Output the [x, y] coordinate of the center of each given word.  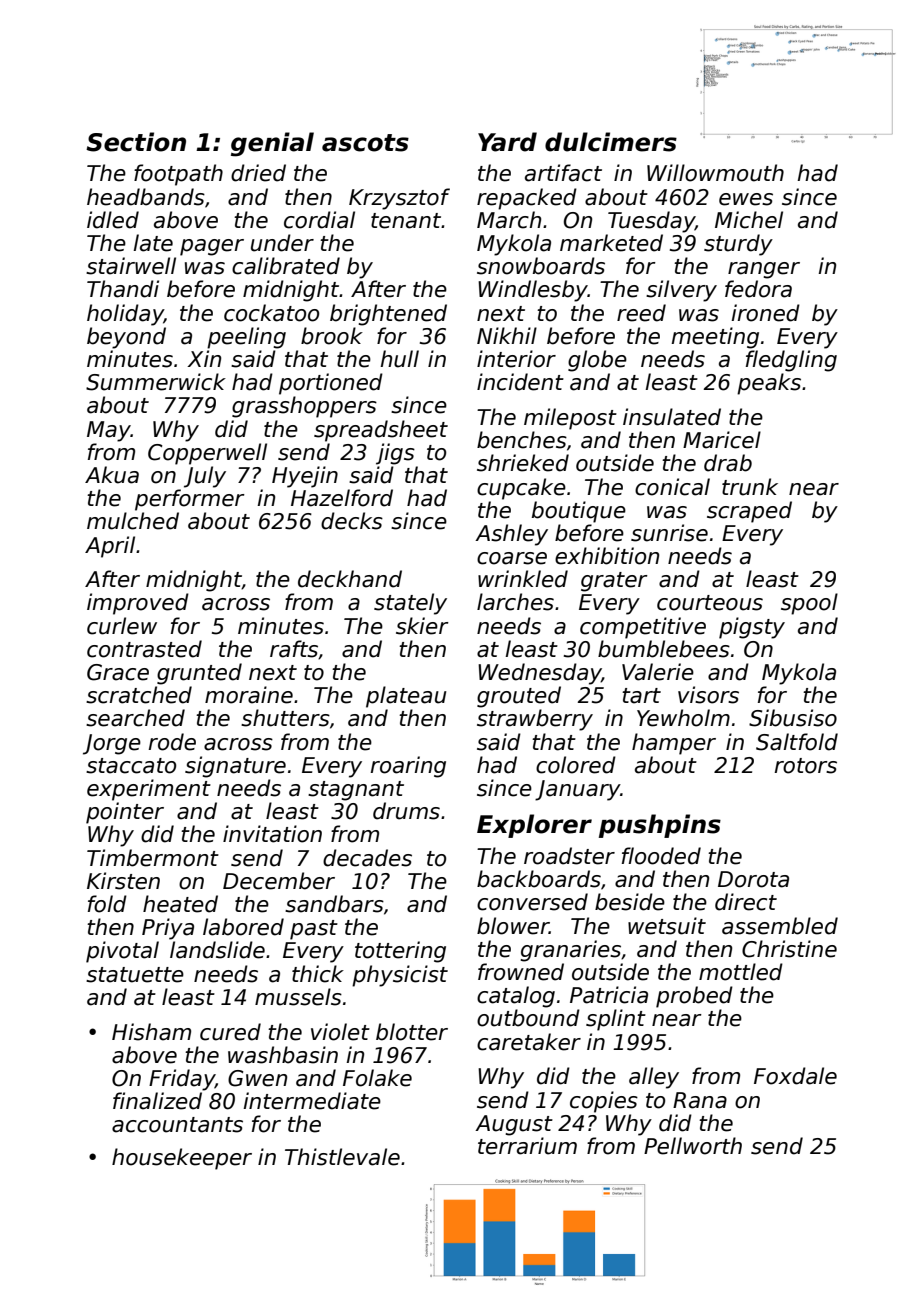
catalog [516, 997]
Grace [118, 672]
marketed [611, 243]
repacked [527, 199]
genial [272, 144]
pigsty [752, 628]
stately [410, 604]
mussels [298, 997]
